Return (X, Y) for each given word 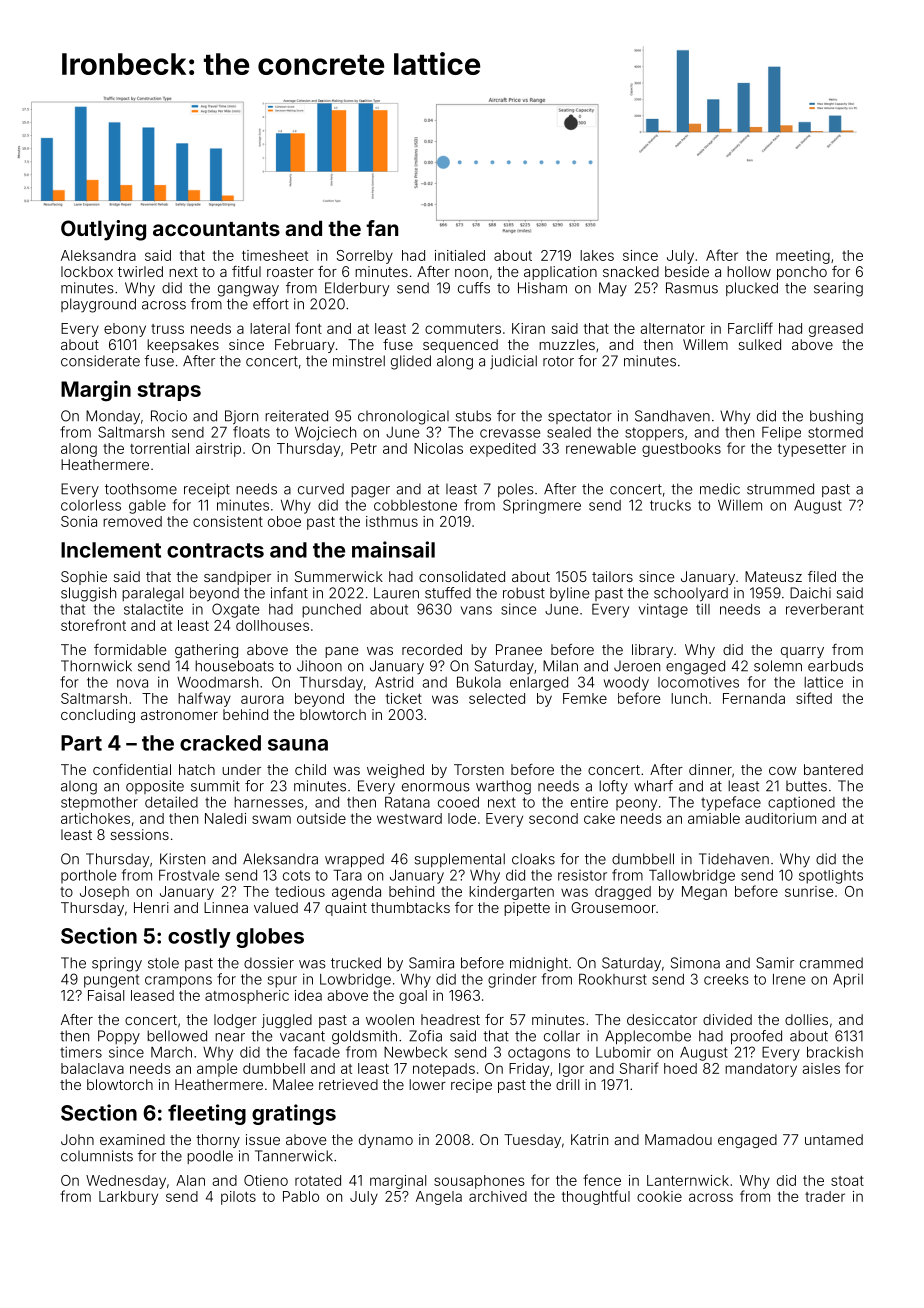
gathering (206, 651)
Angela (439, 1198)
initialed (460, 255)
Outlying (103, 230)
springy (117, 964)
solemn (778, 666)
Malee (293, 1084)
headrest (450, 1019)
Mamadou (678, 1139)
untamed (834, 1139)
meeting (803, 257)
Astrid (394, 682)
